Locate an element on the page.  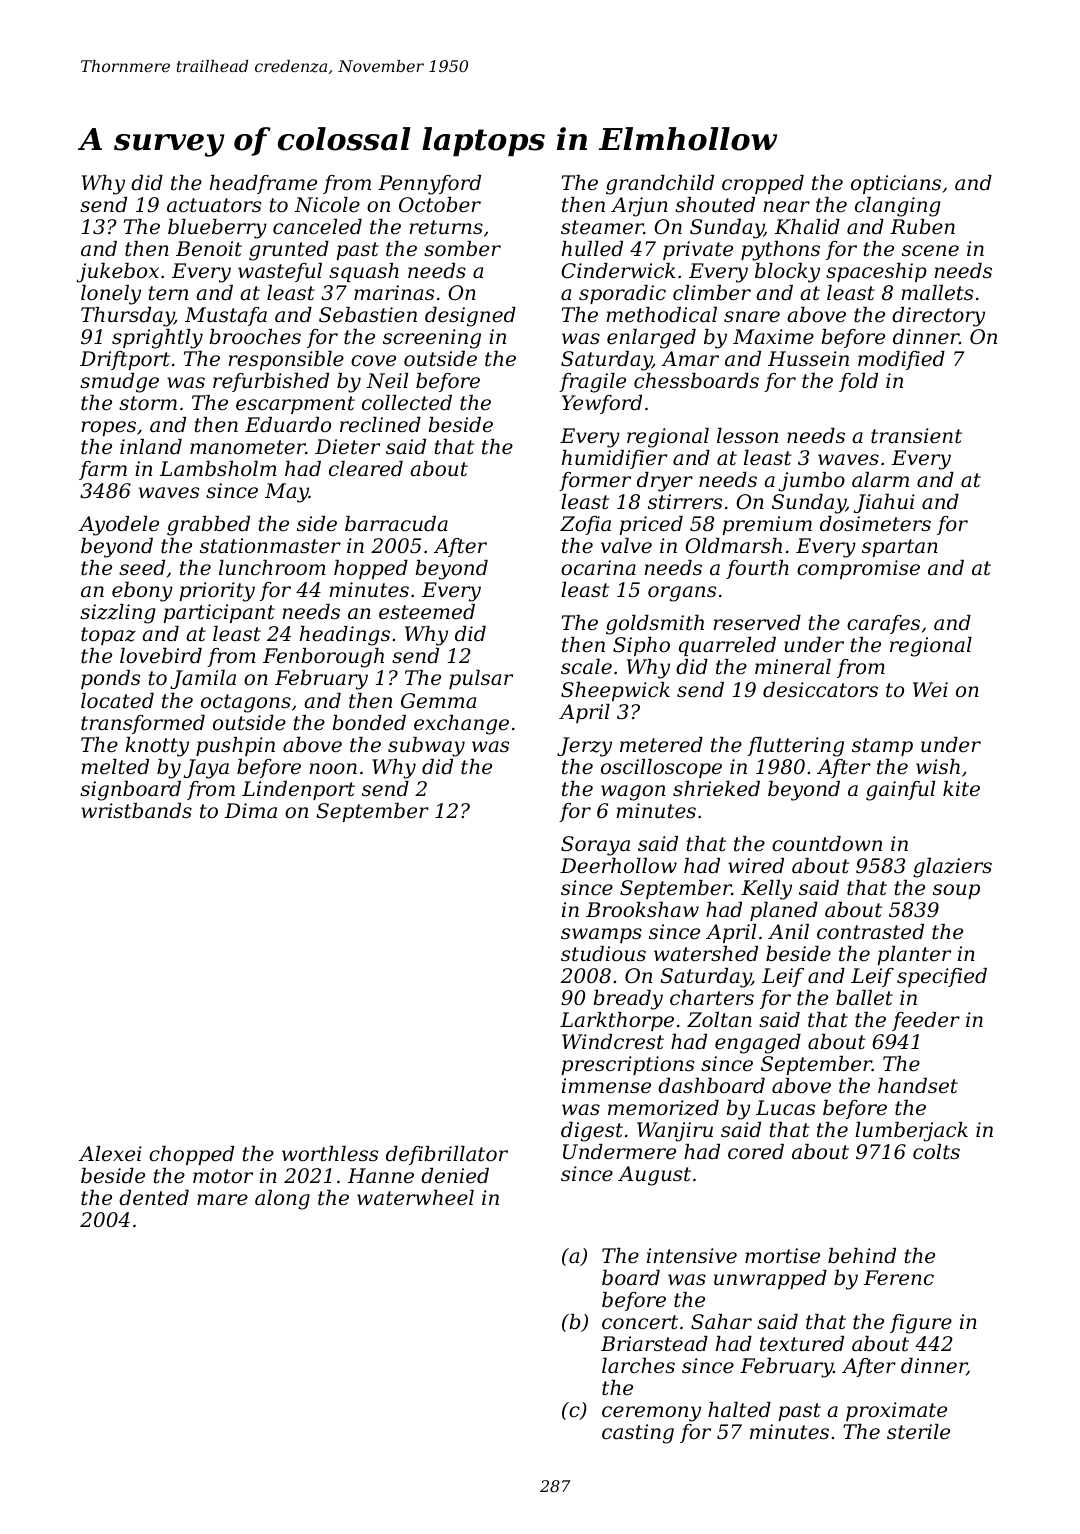
dented is located at coordinates (154, 1198).
